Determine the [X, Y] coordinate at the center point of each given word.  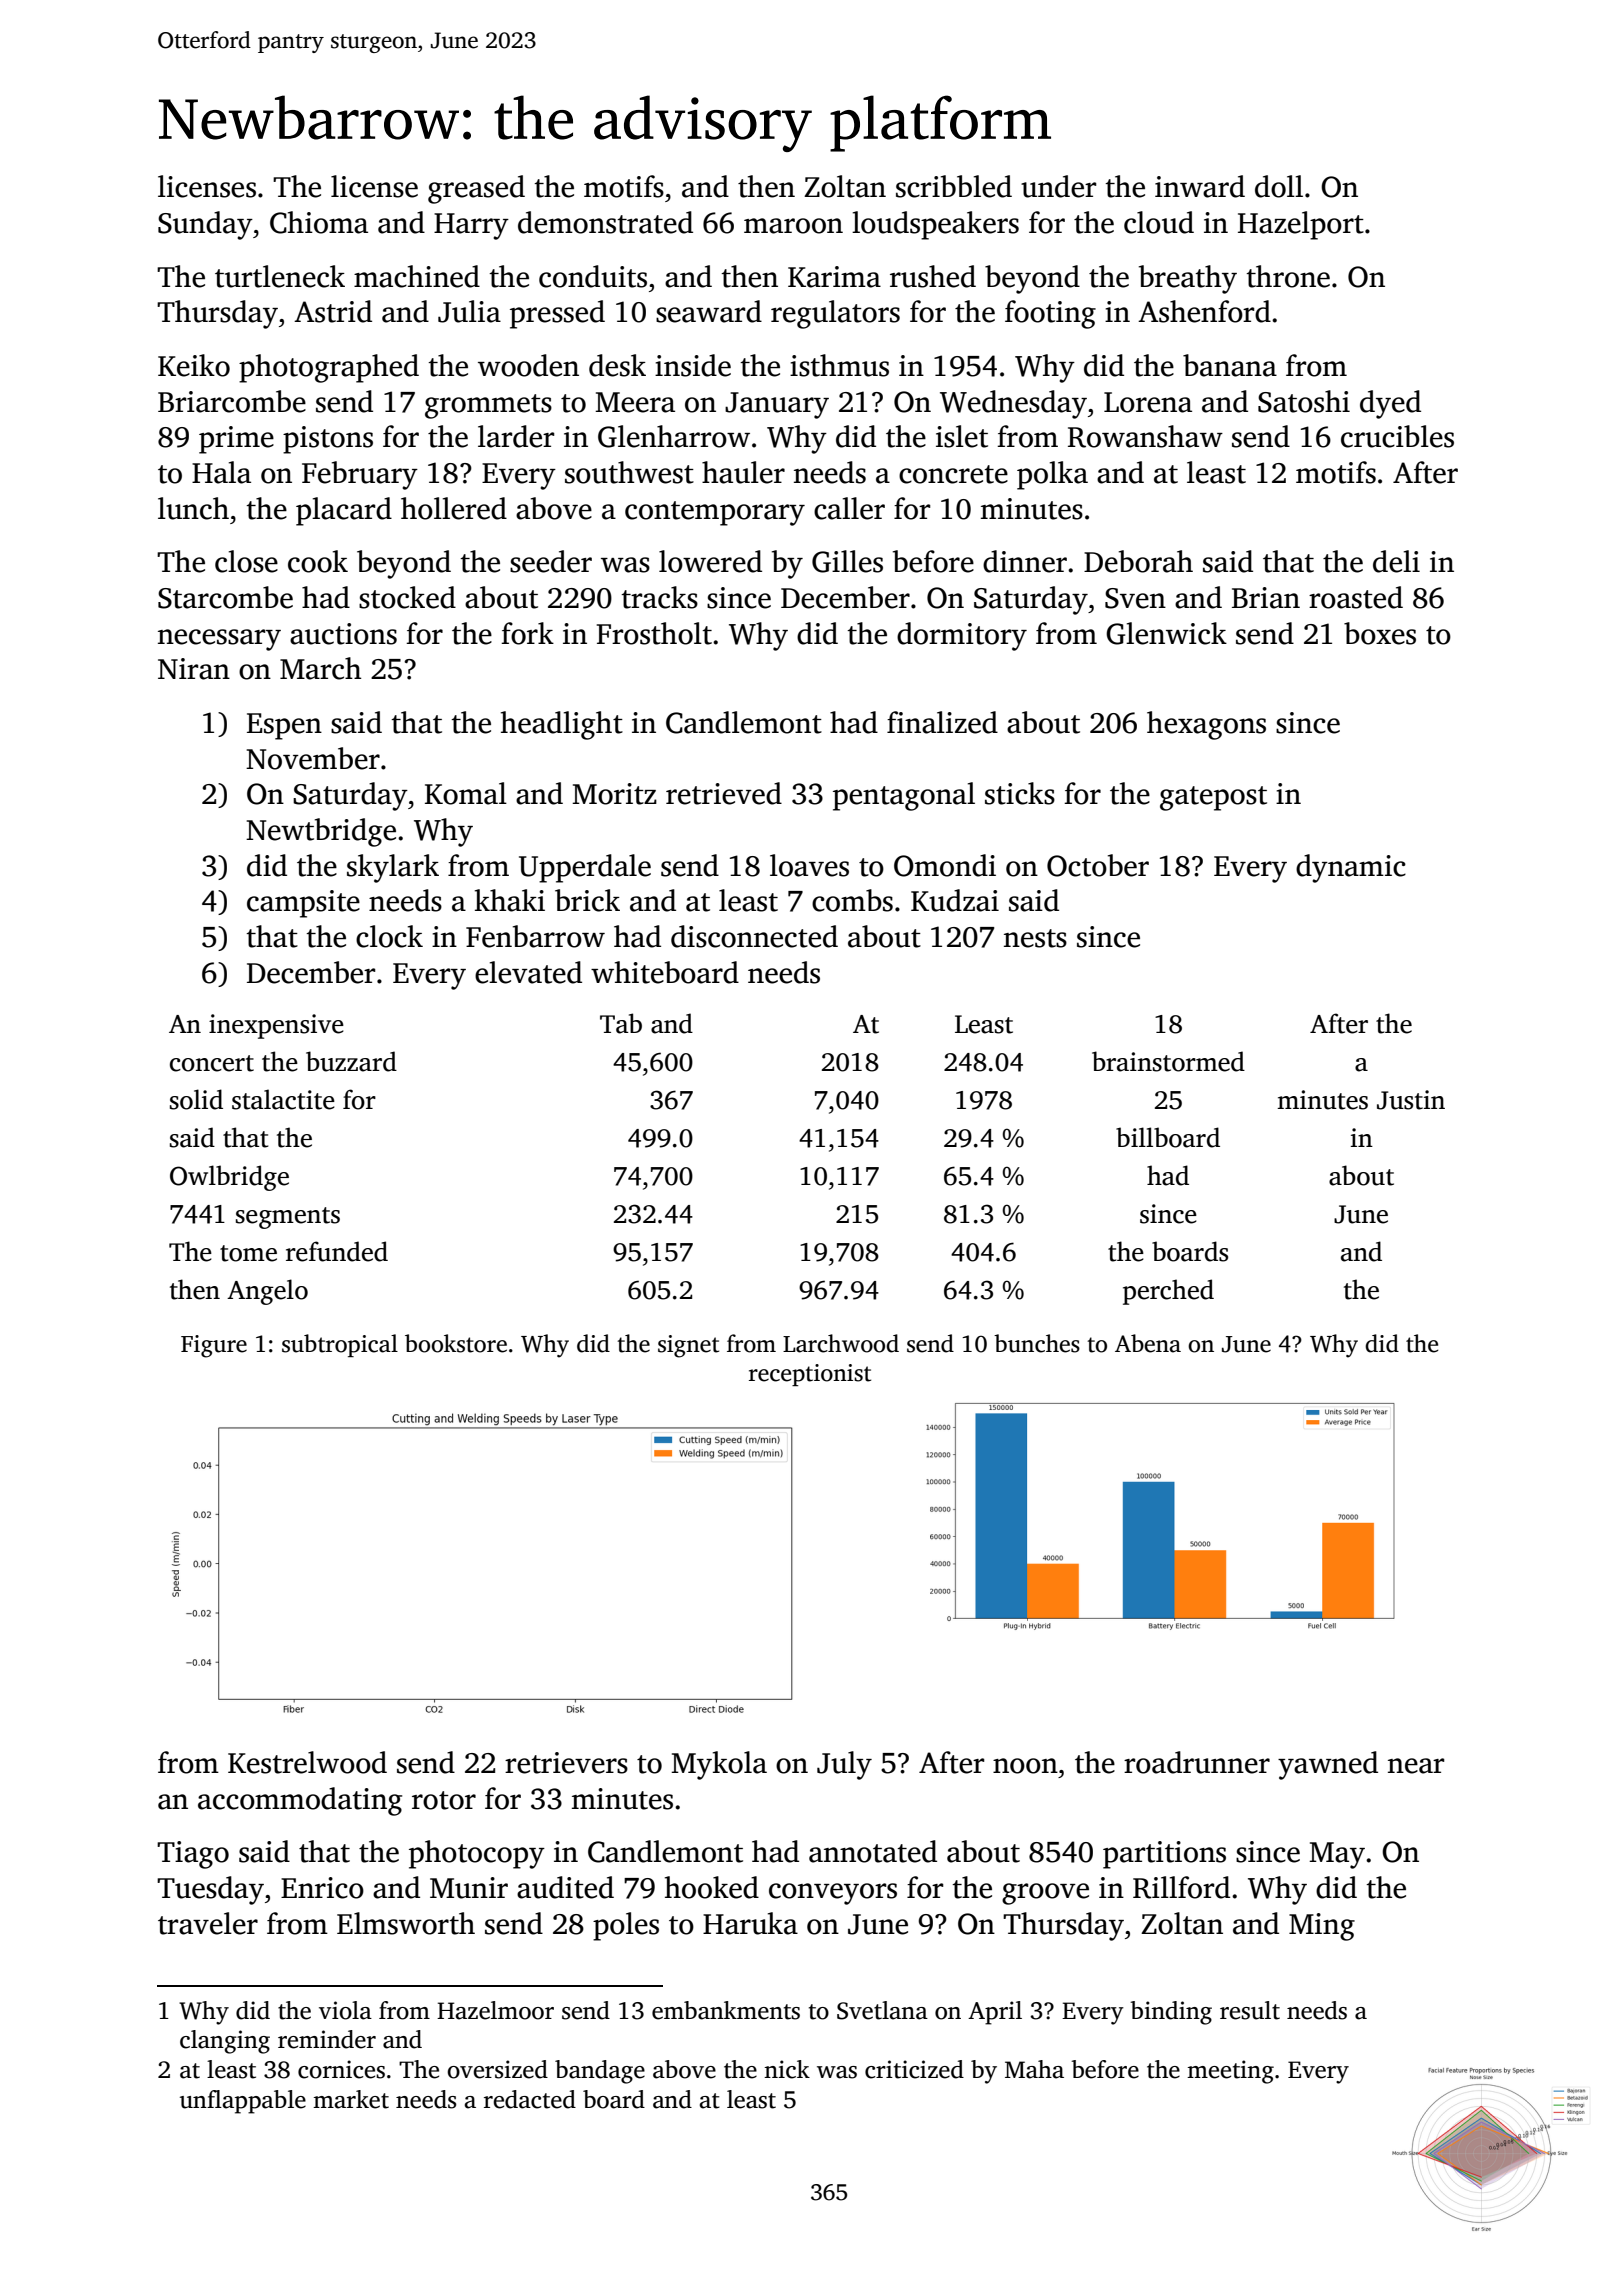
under [1058, 186]
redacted [530, 2099]
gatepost [1213, 798]
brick [587, 900]
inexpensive [276, 1026]
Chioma [319, 222]
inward [1200, 186]
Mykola [719, 1765]
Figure [214, 1346]
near [1416, 1766]
